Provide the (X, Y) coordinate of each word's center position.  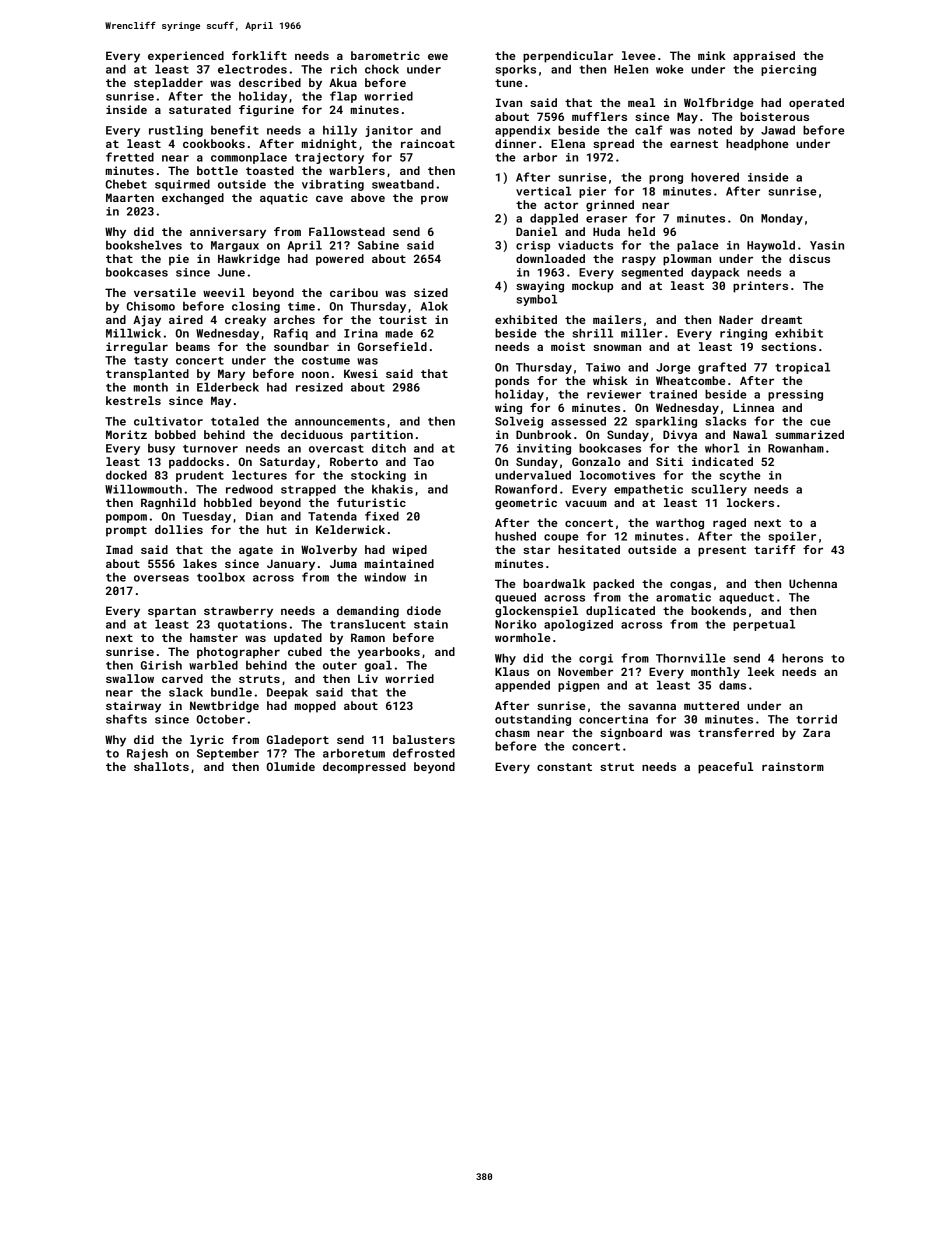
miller (641, 333)
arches (294, 319)
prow (434, 200)
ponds (512, 382)
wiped (409, 551)
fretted (130, 157)
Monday (782, 219)
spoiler (792, 537)
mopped (315, 707)
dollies (179, 529)
